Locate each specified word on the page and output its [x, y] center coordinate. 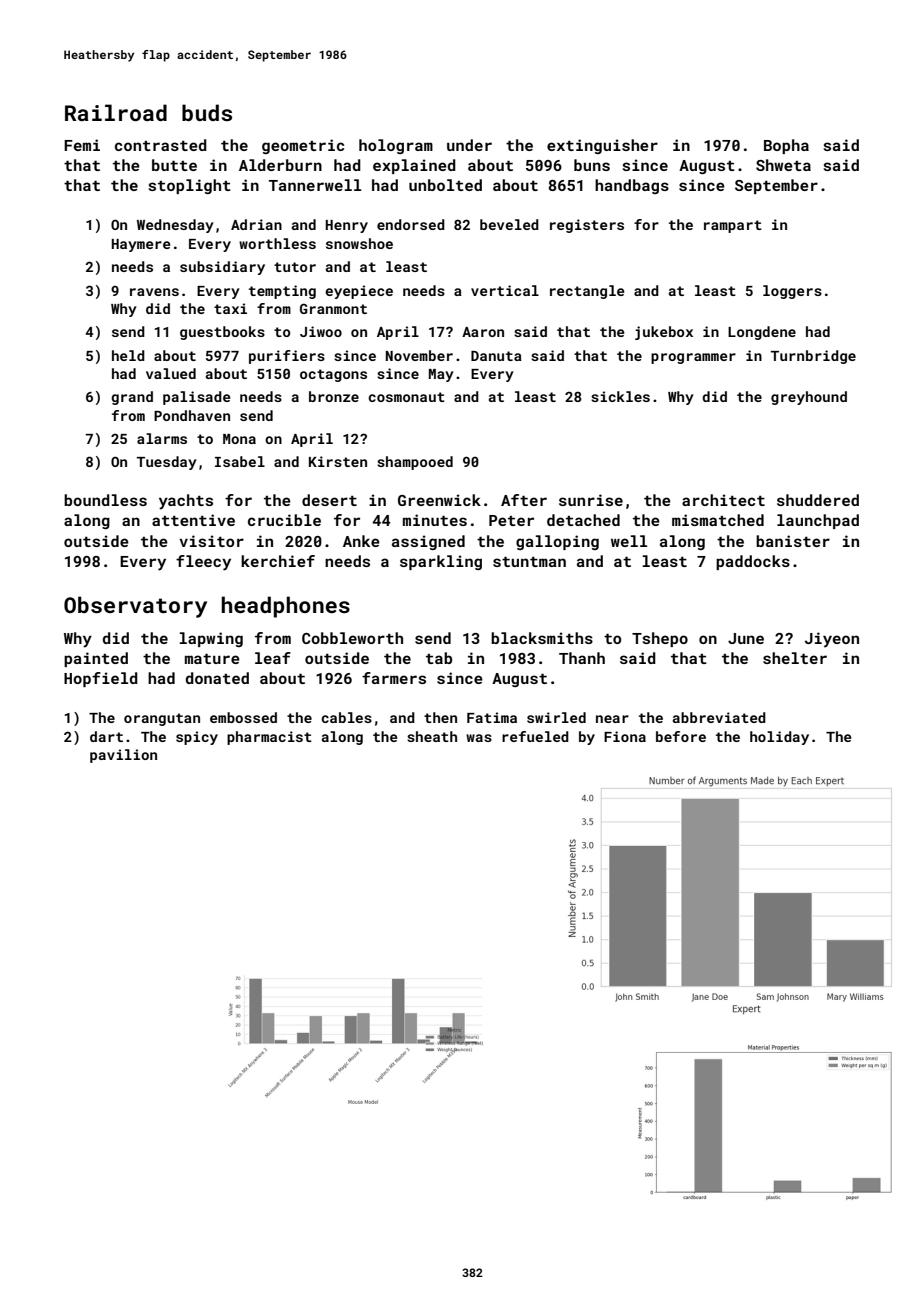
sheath [432, 736]
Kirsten [338, 461]
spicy [197, 738]
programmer [693, 358]
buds [207, 112]
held [128, 355]
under [469, 145]
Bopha [786, 146]
